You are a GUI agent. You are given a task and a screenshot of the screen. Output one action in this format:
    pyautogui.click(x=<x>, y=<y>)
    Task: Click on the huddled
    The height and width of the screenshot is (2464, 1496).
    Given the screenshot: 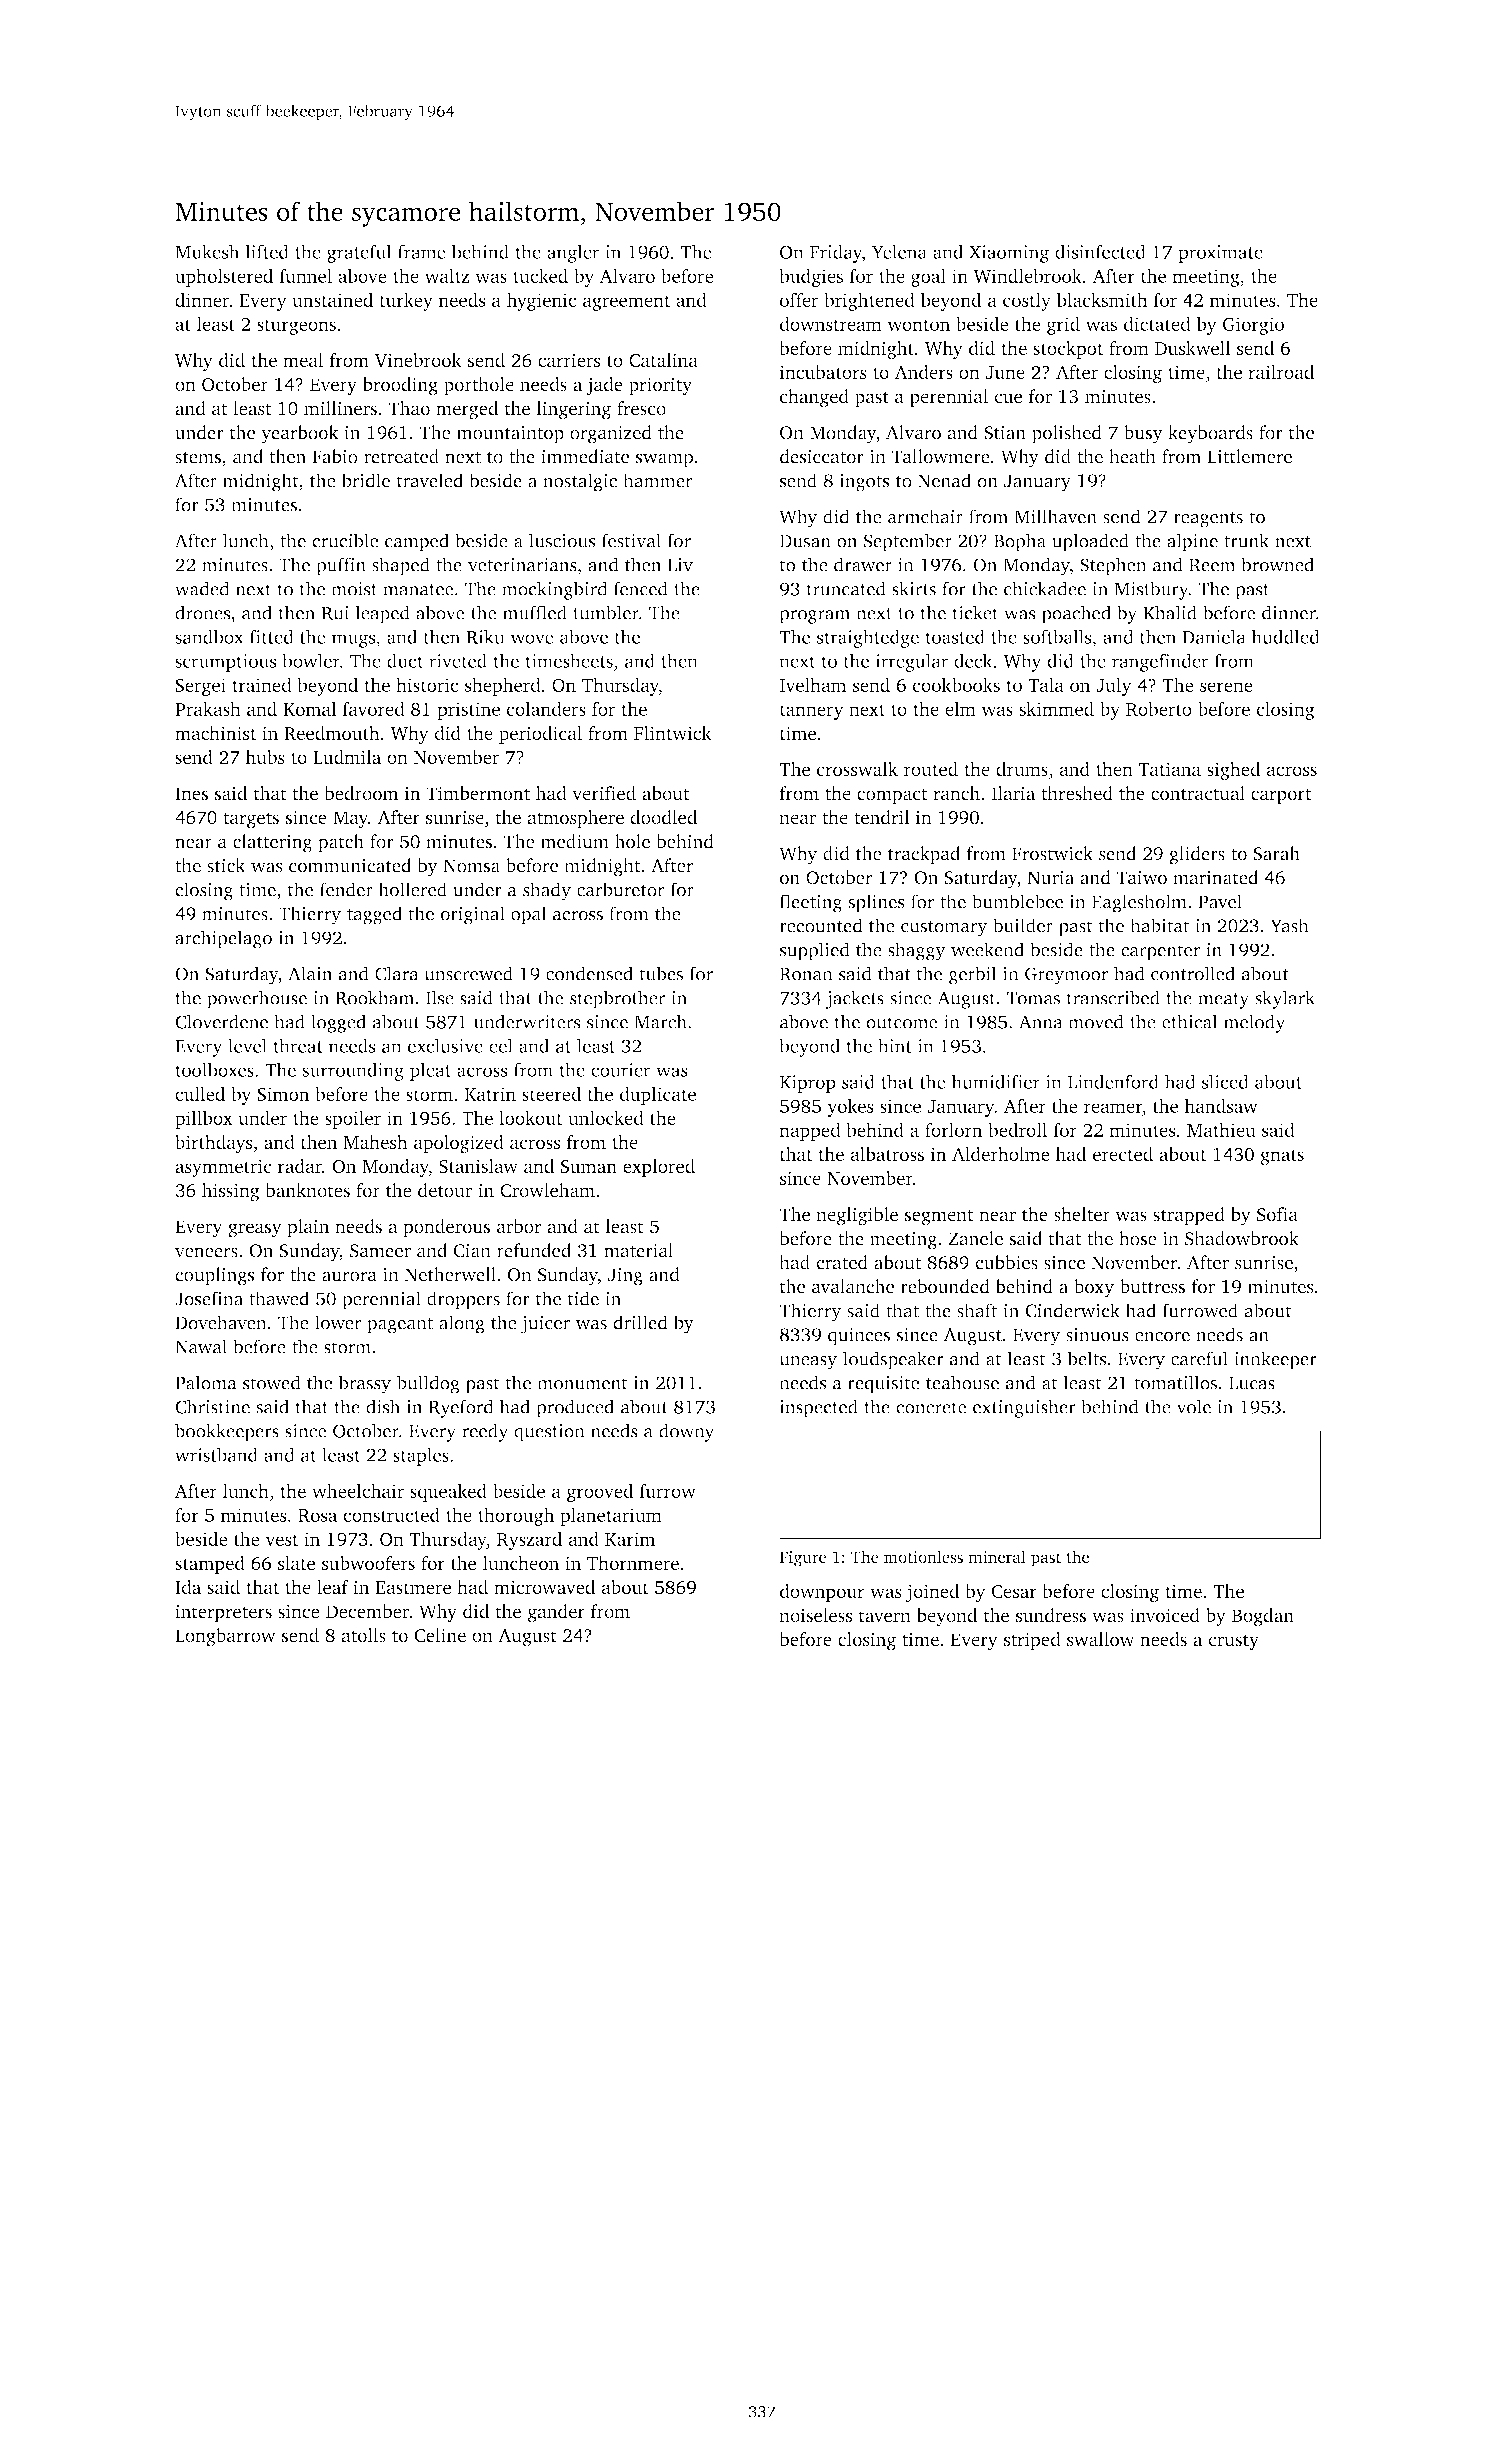 What is the action you would take?
    pyautogui.click(x=1285, y=636)
